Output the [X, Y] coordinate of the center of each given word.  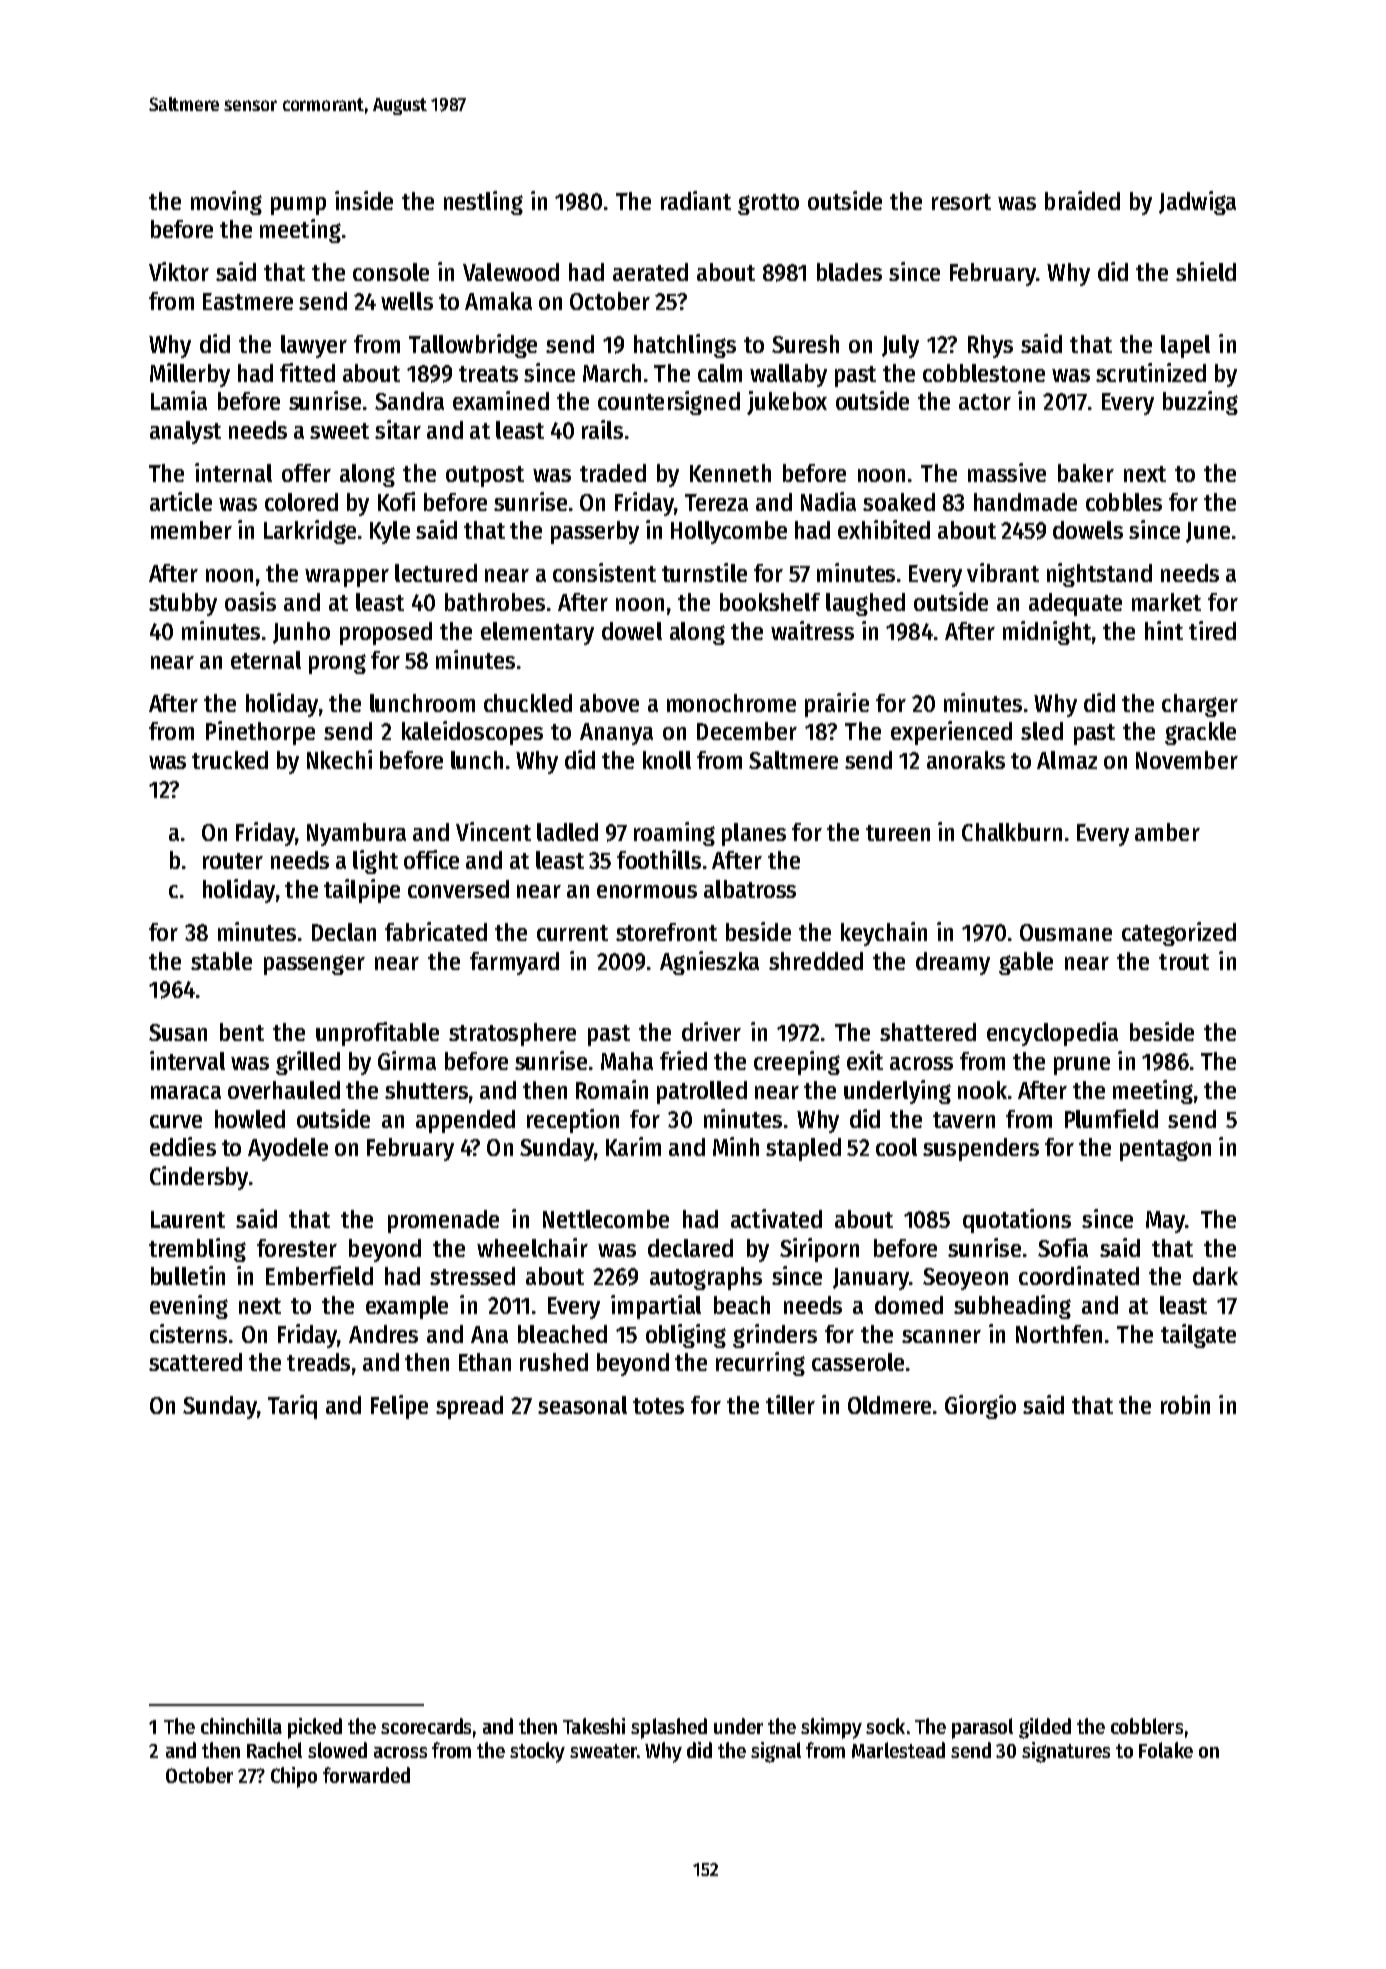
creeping [797, 1063]
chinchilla [241, 1726]
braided [1082, 200]
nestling [483, 203]
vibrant [1003, 572]
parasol [982, 1728]
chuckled [528, 703]
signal [776, 1752]
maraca [186, 1092]
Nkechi [339, 759]
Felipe [399, 1407]
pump [298, 206]
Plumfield [1111, 1118]
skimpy [831, 1728]
